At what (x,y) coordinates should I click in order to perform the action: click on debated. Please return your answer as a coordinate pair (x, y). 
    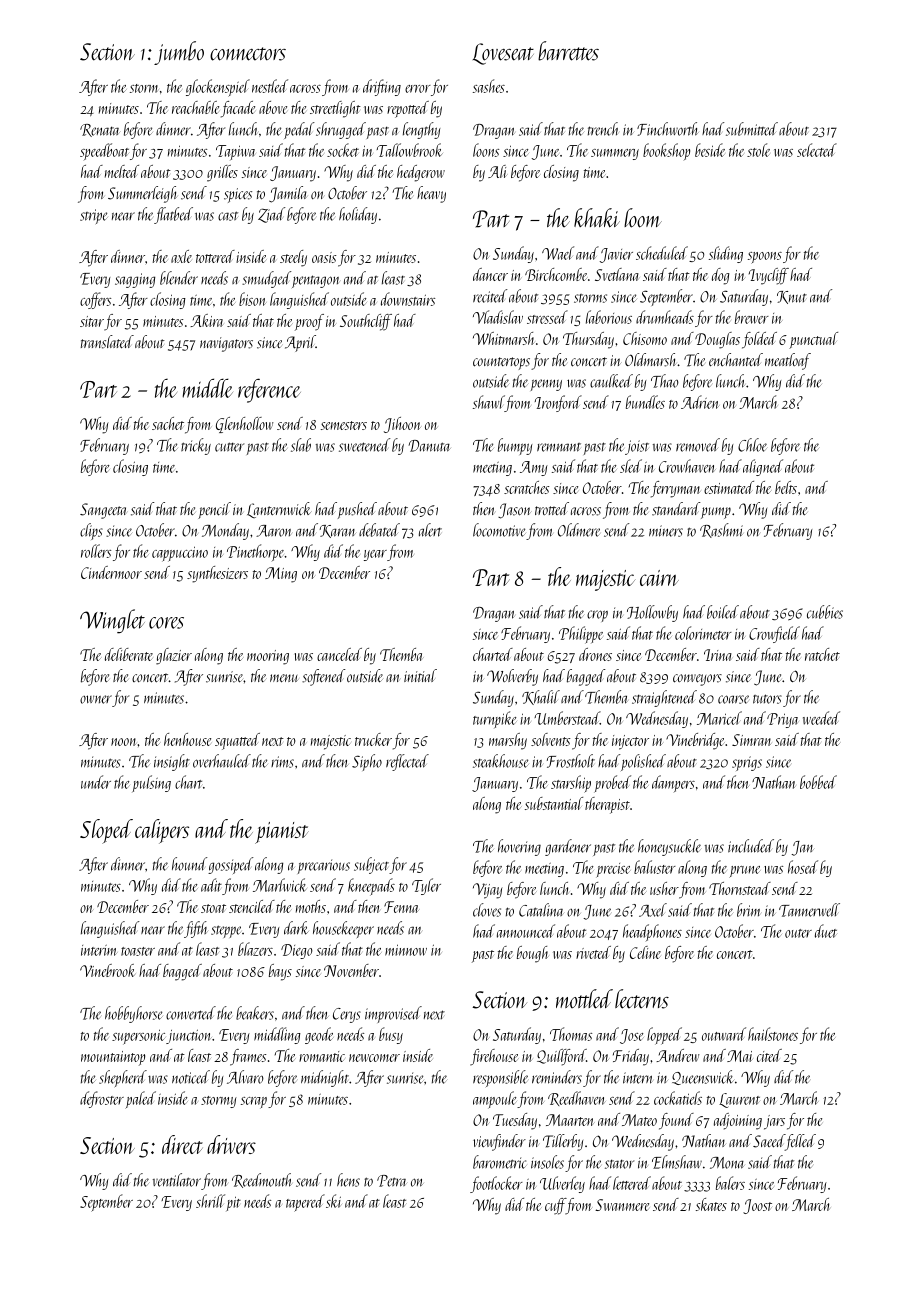
    Looking at the image, I should click on (379, 530).
